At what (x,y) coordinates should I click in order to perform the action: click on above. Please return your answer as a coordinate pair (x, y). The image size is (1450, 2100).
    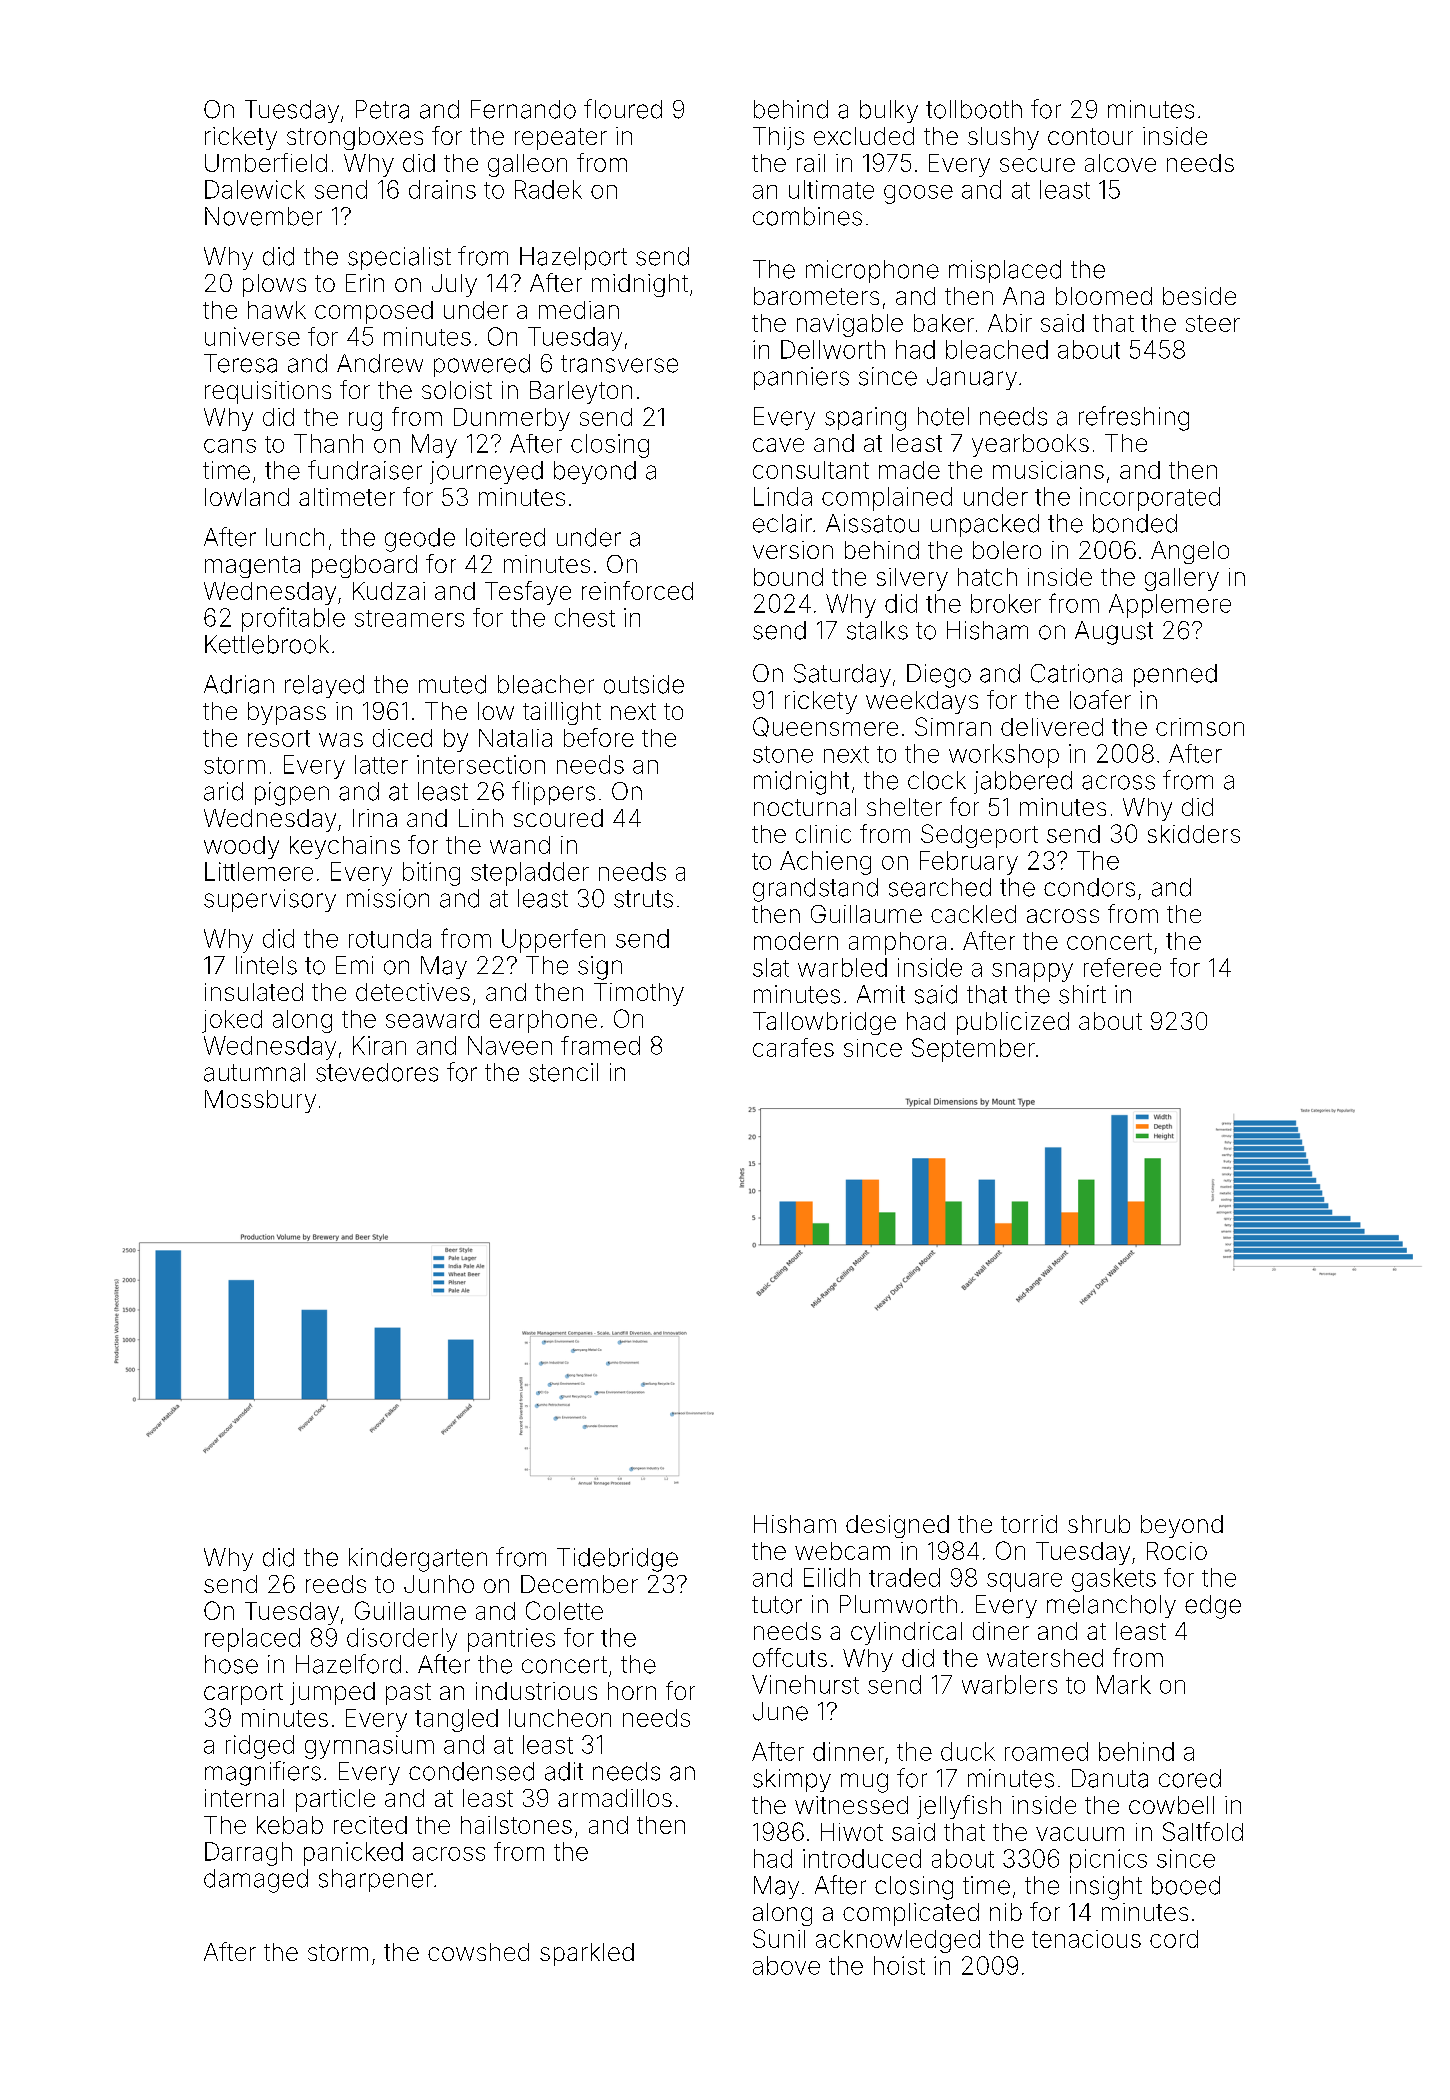
    Looking at the image, I should click on (786, 1965).
